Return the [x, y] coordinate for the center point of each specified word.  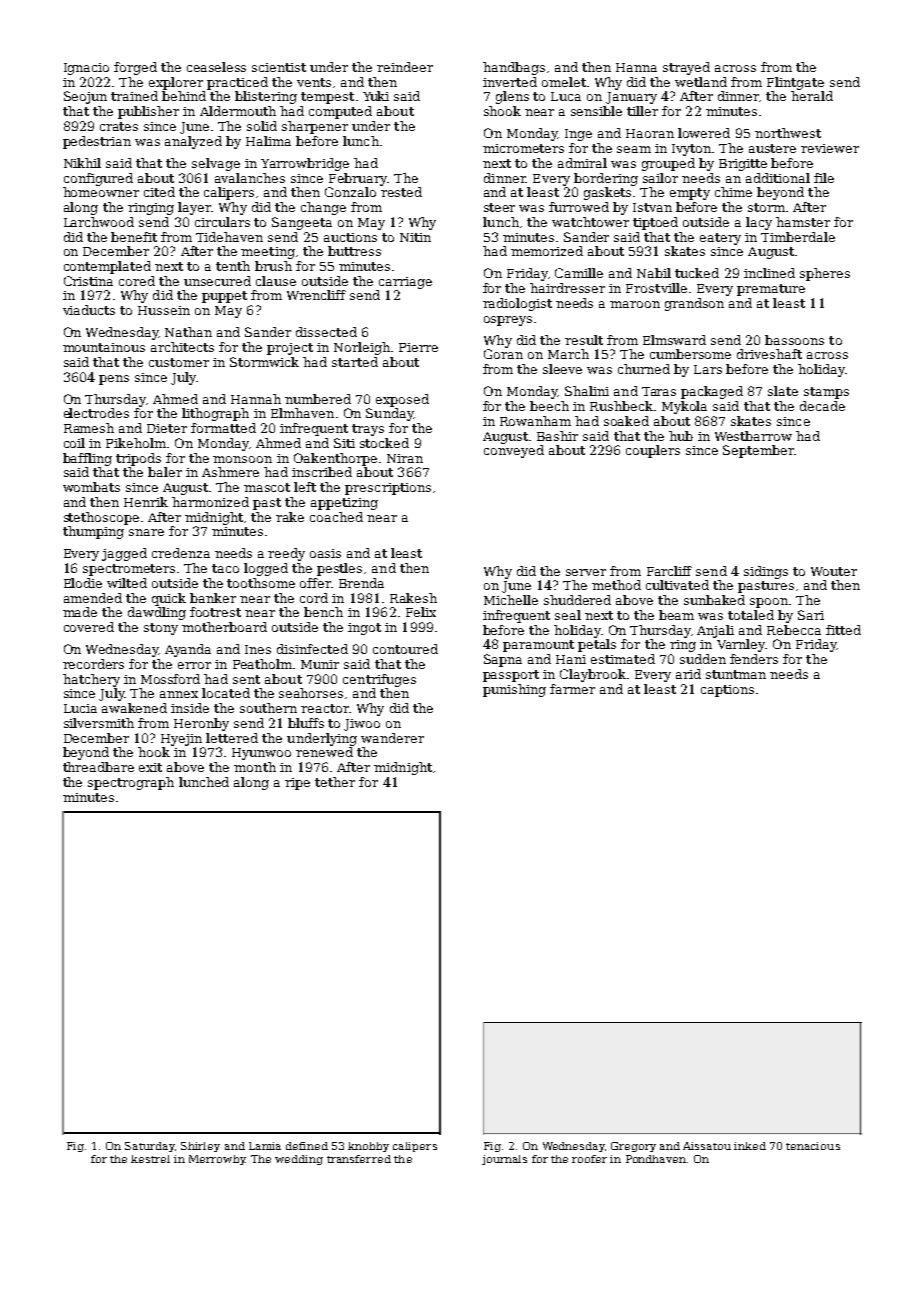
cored [137, 281]
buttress [354, 251]
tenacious [813, 1146]
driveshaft [769, 354]
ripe [297, 784]
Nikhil [82, 163]
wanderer [392, 738]
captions [727, 691]
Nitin [415, 237]
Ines [258, 649]
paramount [538, 646]
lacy [759, 223]
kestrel [150, 1159]
